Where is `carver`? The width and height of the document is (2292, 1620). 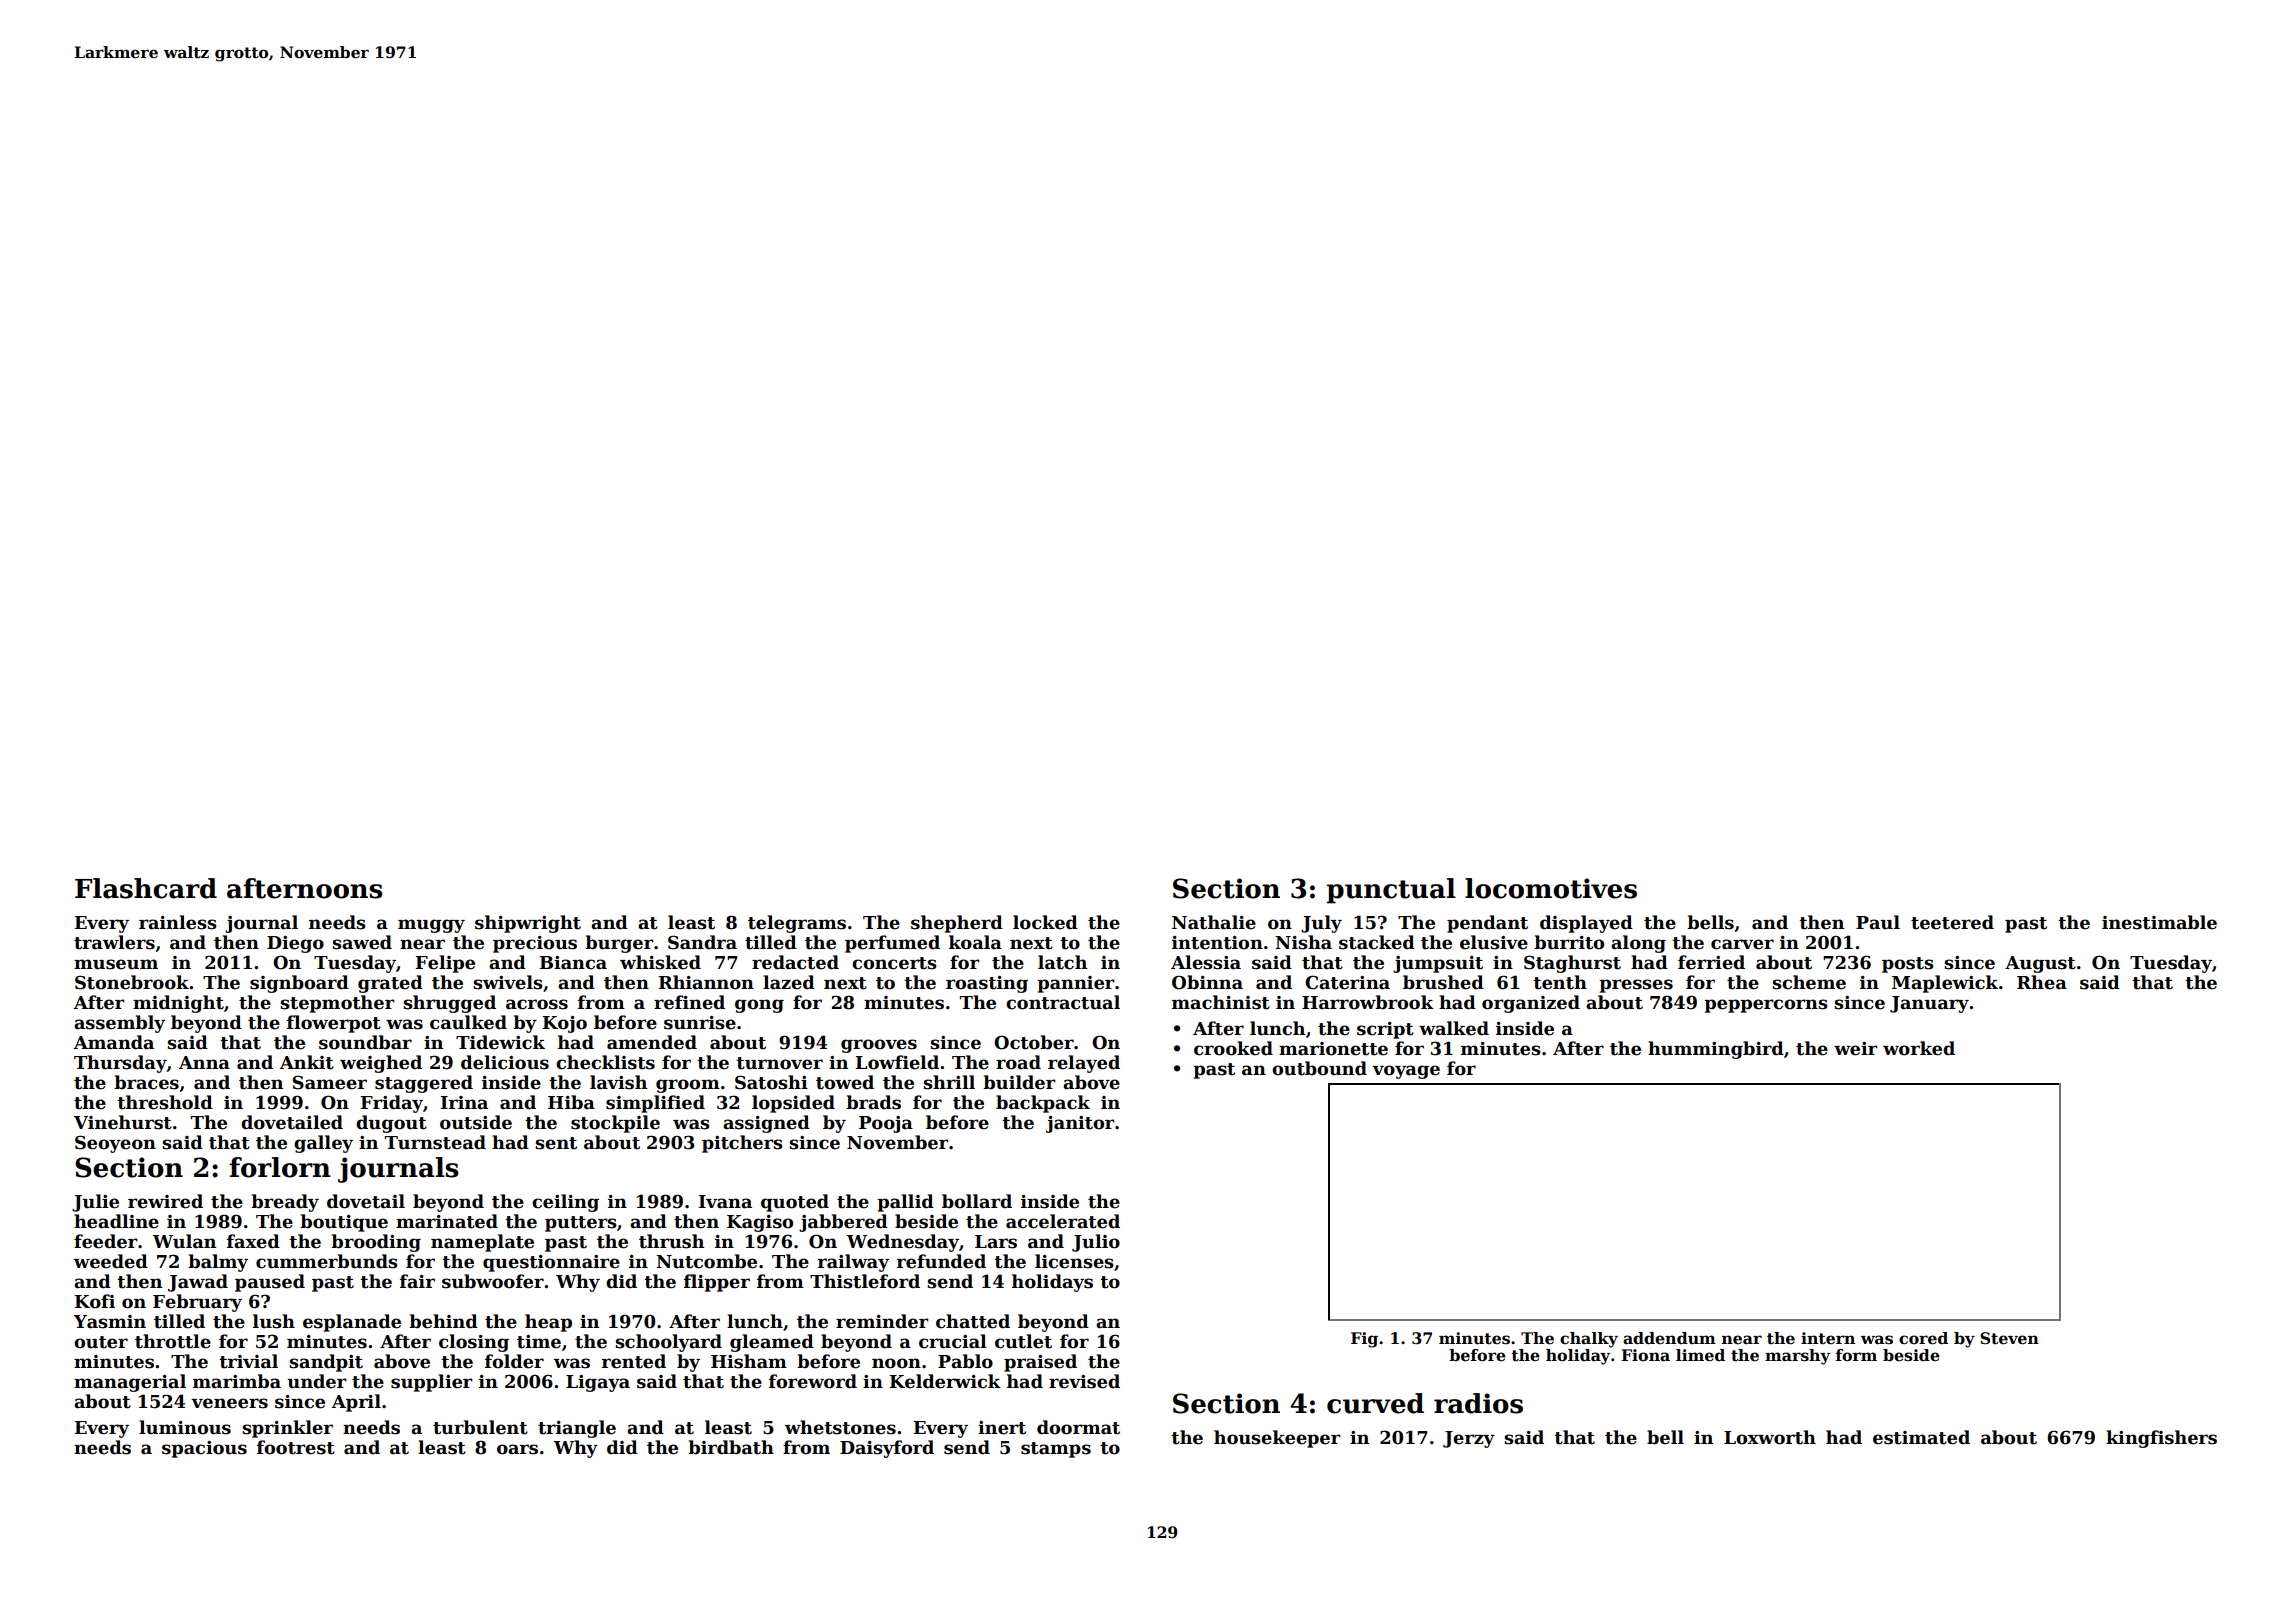 carver is located at coordinates (1742, 944).
